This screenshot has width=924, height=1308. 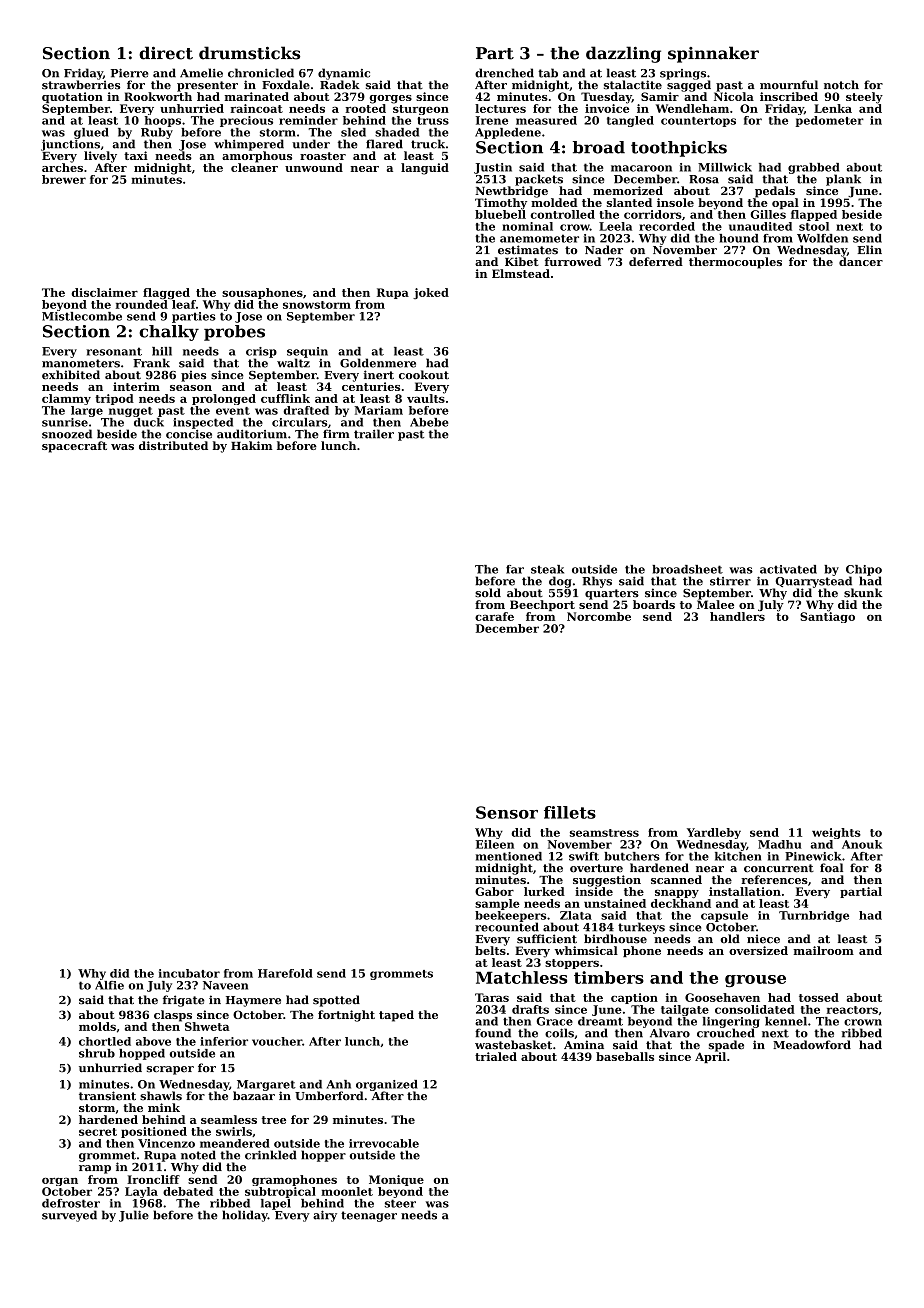 I want to click on steer, so click(x=400, y=1203).
